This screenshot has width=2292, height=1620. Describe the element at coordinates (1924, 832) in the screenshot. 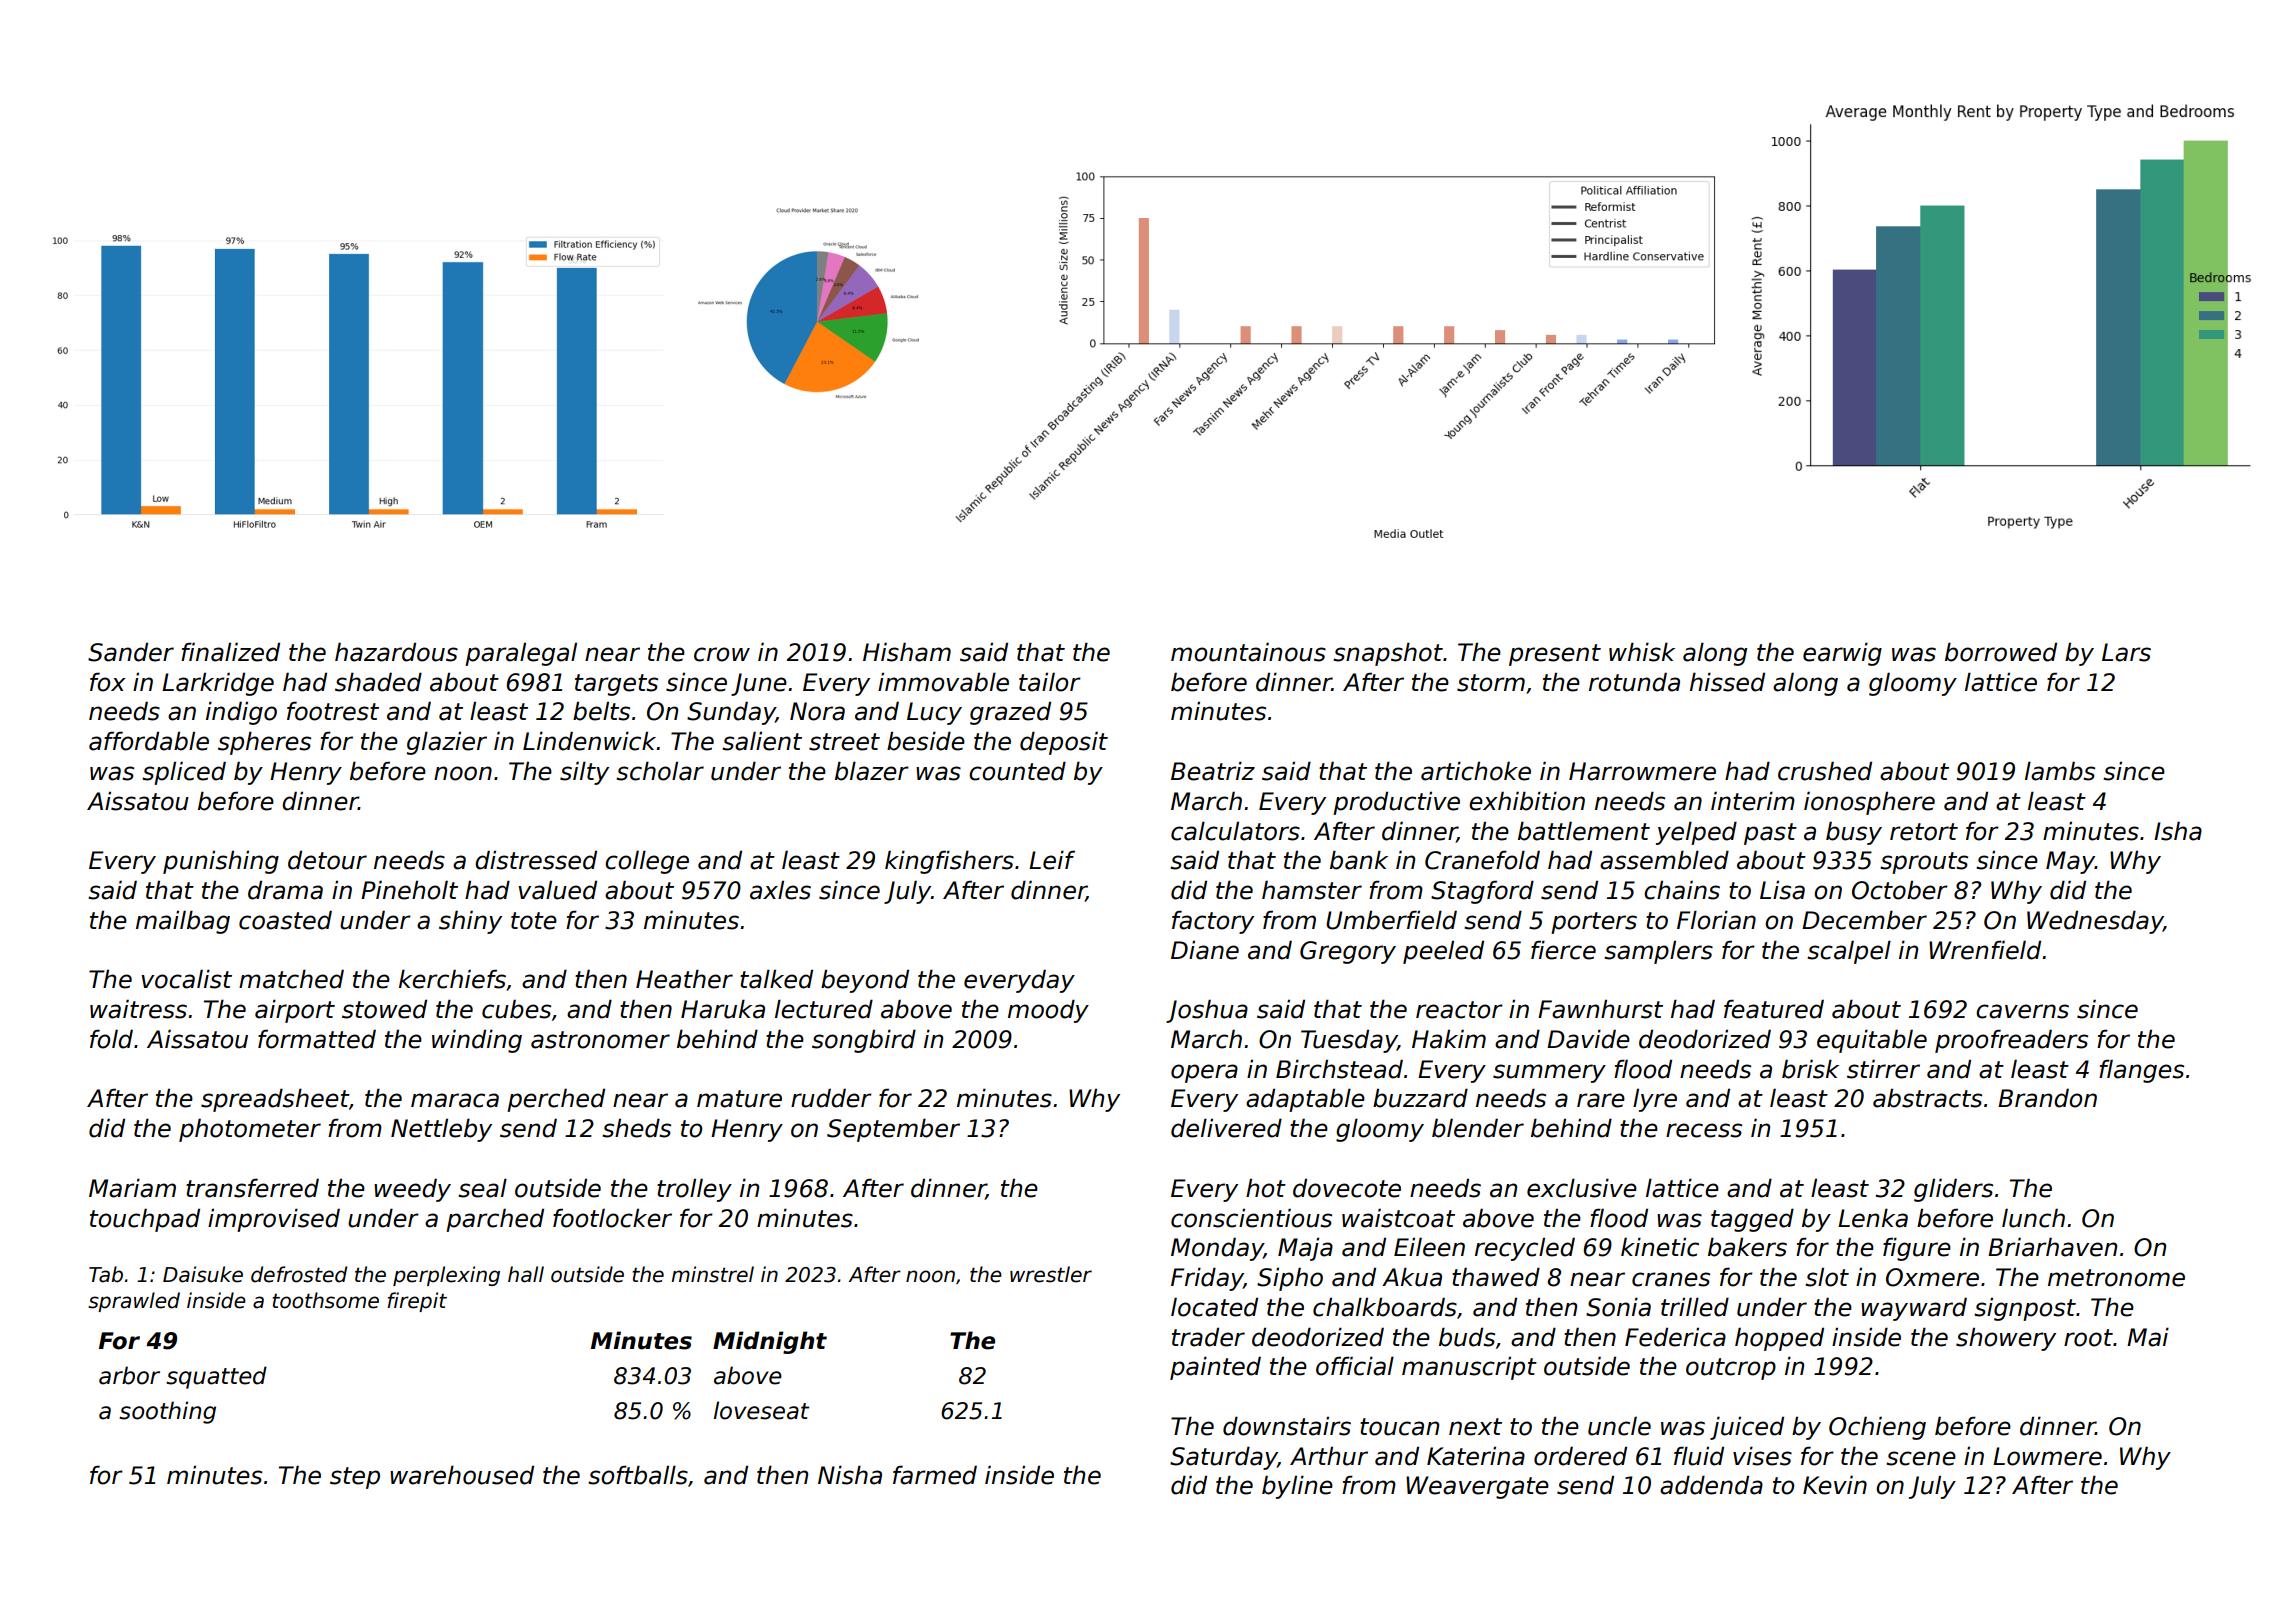

I see `retort` at that location.
